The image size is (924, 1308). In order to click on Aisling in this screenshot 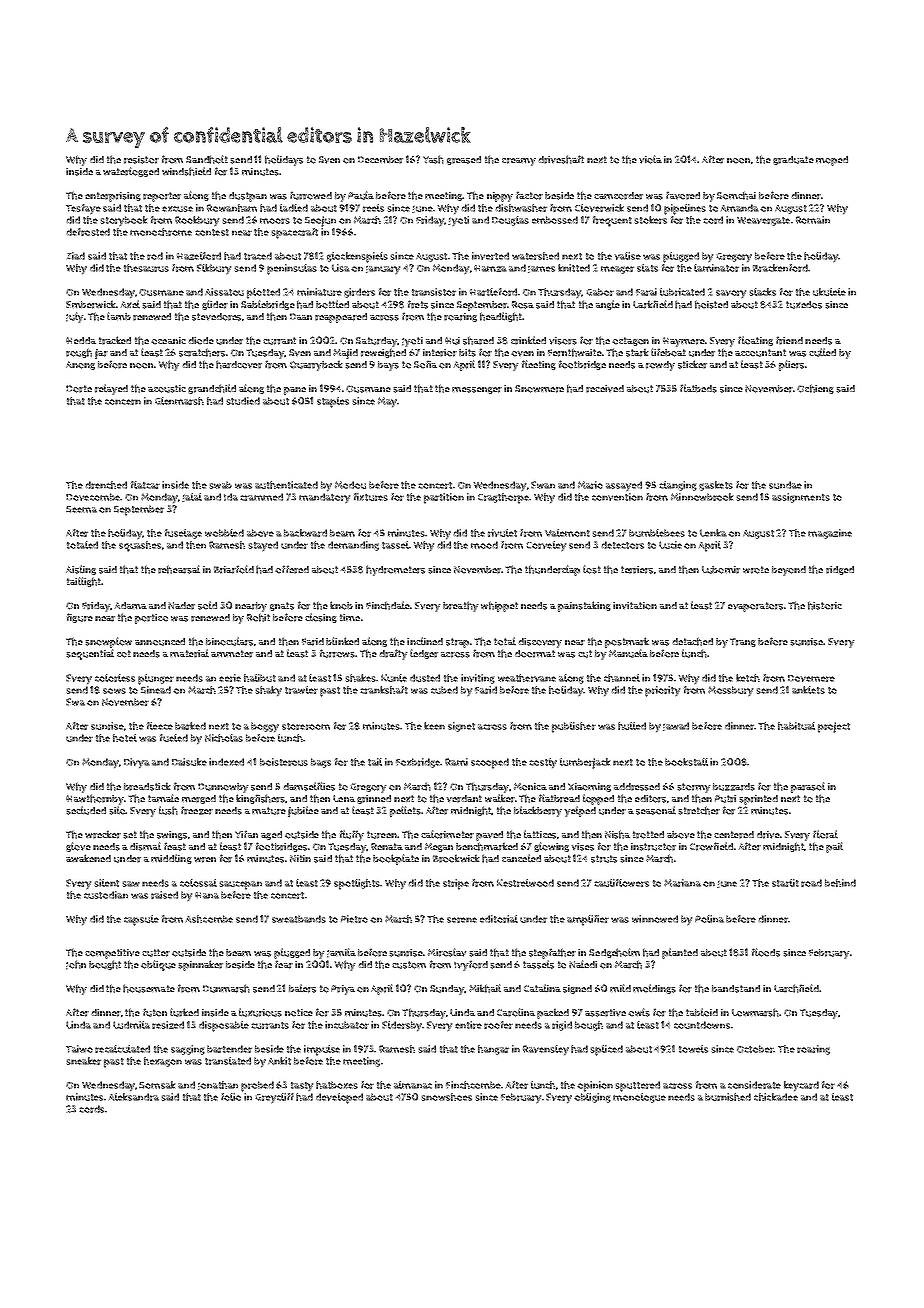, I will do `click(81, 570)`.
